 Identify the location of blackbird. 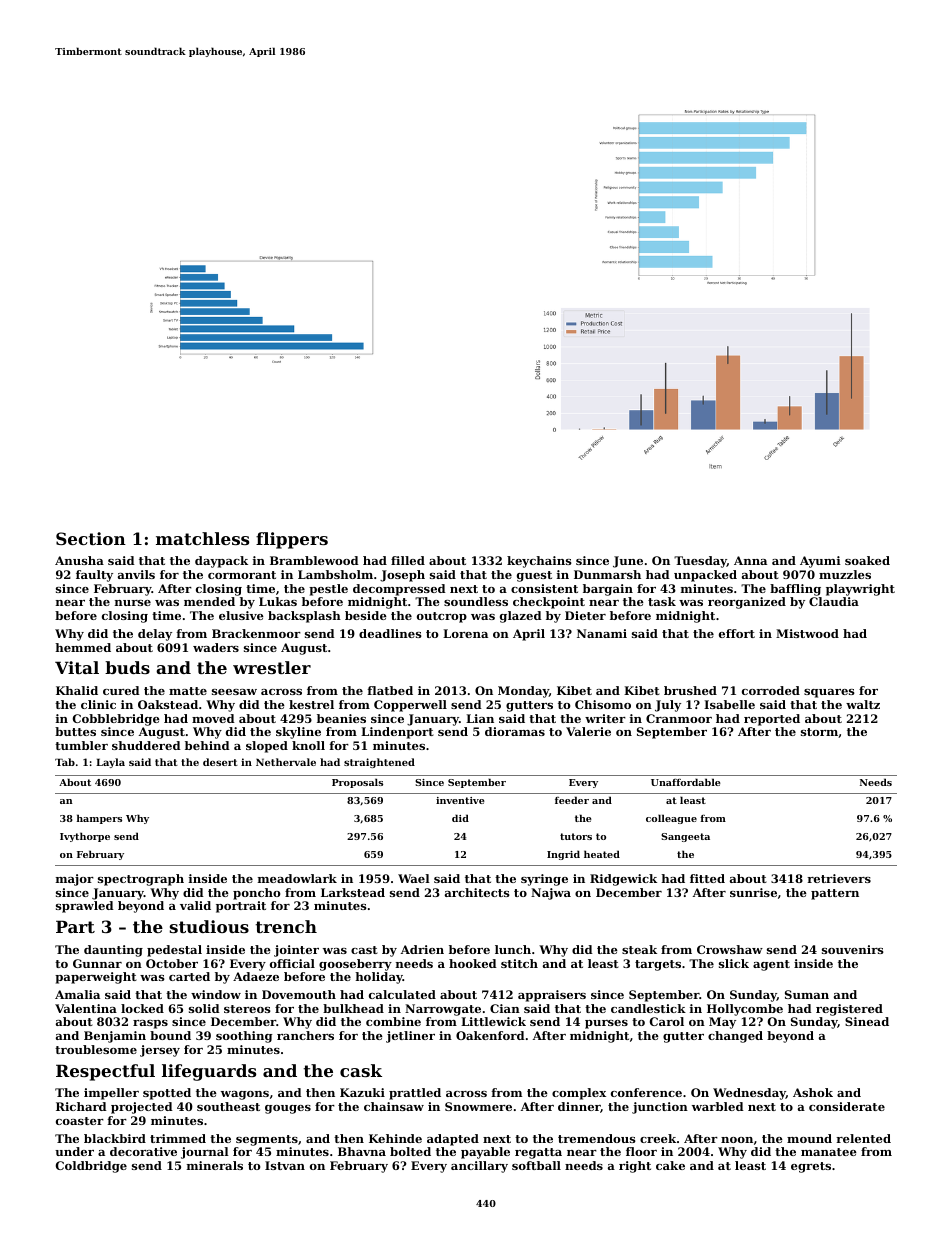
(115, 1138).
